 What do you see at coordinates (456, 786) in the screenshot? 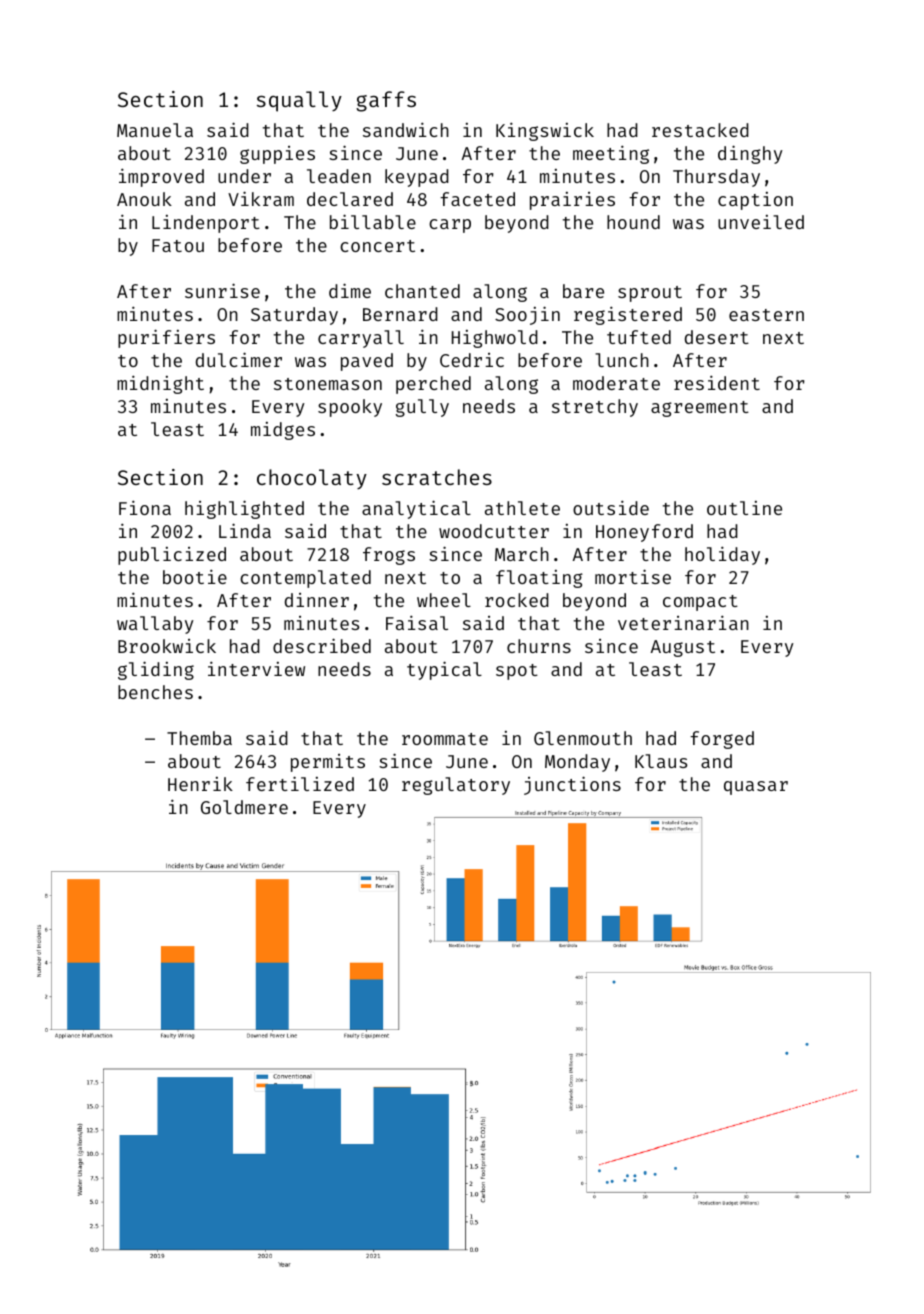
I see `regulatory` at bounding box center [456, 786].
